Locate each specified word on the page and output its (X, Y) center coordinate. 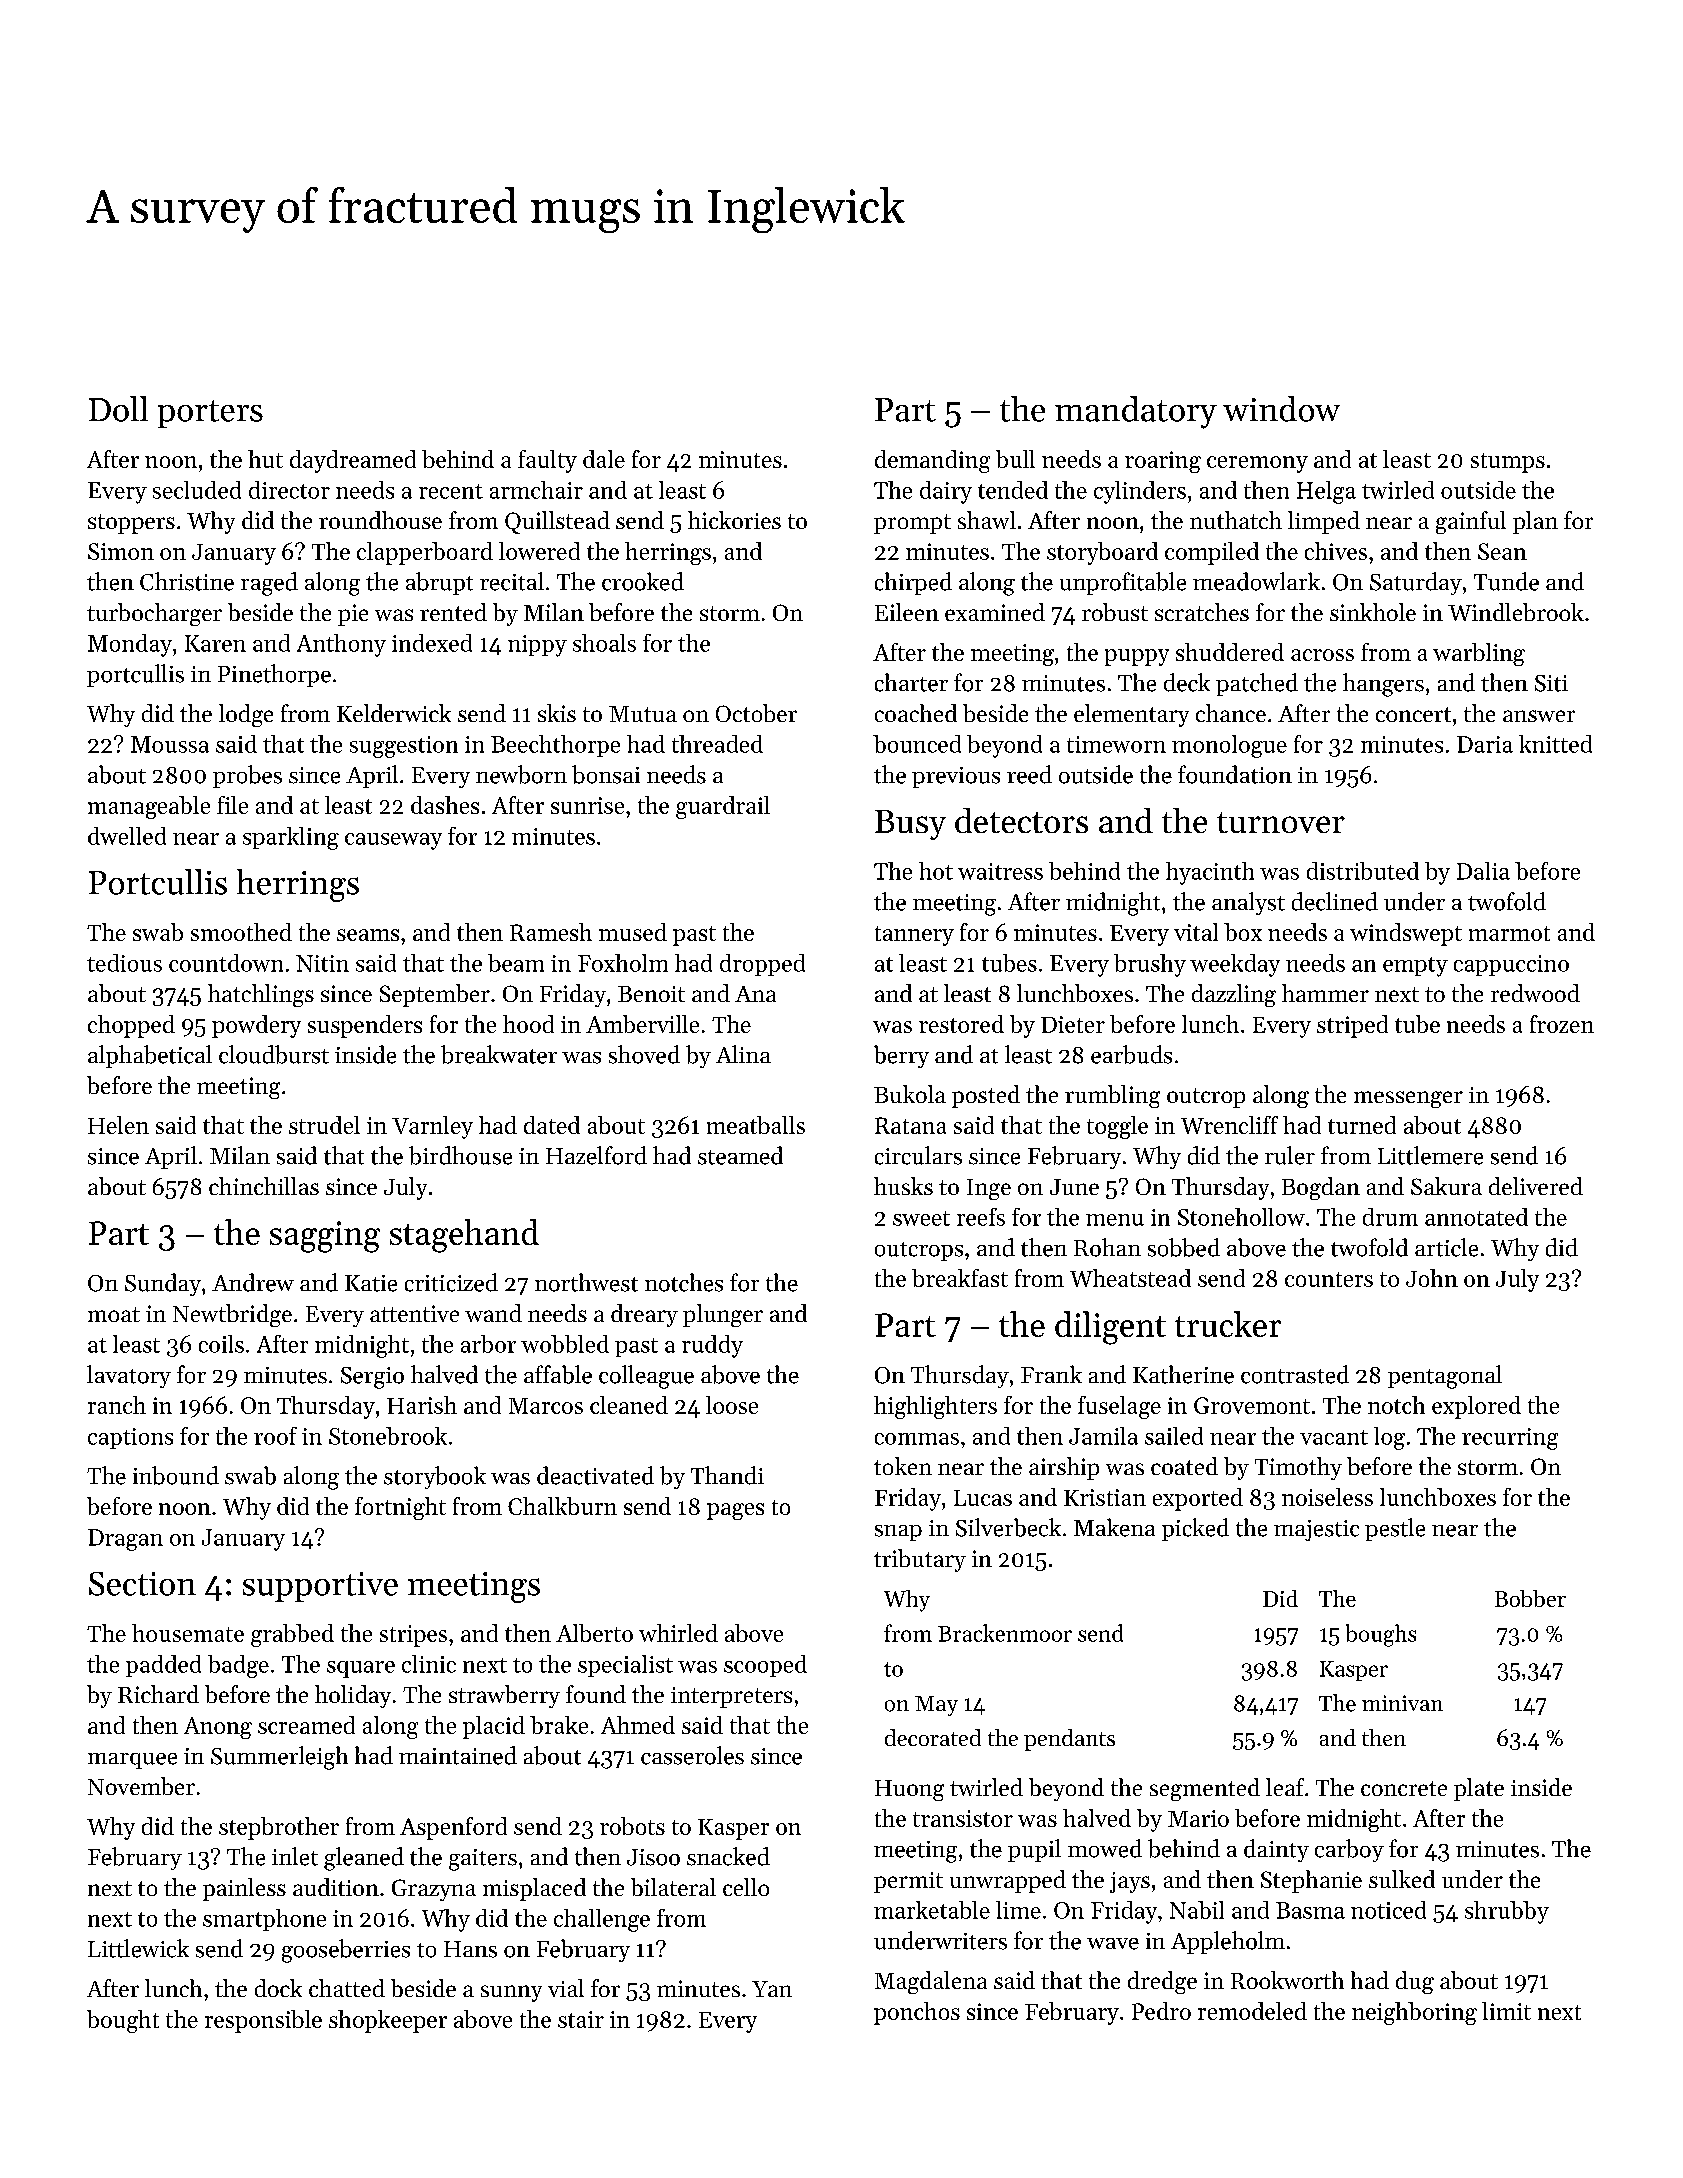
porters (210, 414)
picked (1195, 1529)
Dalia (1483, 871)
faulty (547, 461)
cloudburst (274, 1054)
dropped (762, 965)
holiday (353, 1696)
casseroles (692, 1755)
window (1281, 409)
